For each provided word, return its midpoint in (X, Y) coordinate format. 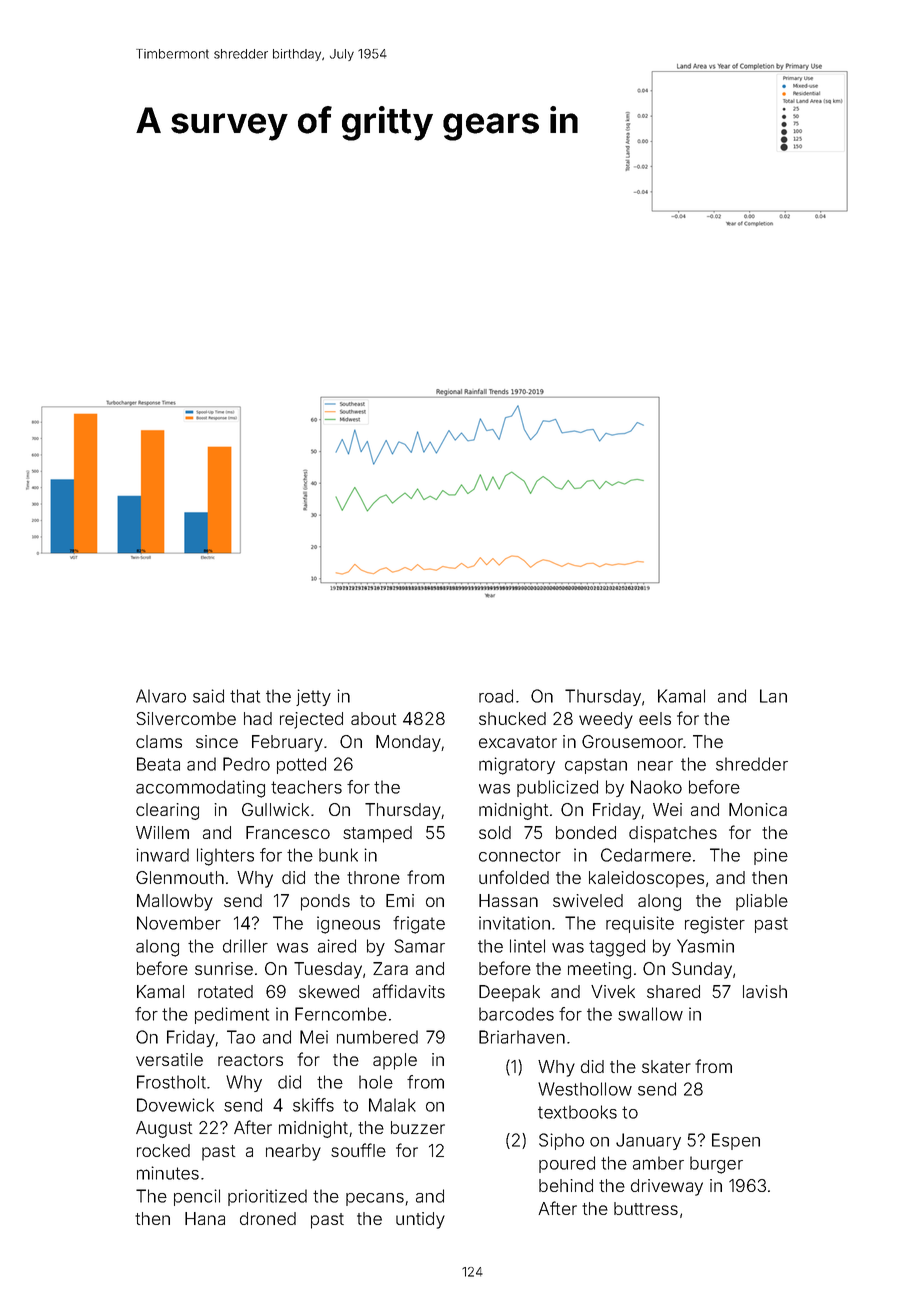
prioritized (267, 1197)
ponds (325, 902)
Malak (392, 1105)
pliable (762, 902)
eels (655, 718)
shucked (512, 718)
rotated (225, 991)
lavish (765, 991)
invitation (514, 923)
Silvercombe (186, 718)
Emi (400, 900)
